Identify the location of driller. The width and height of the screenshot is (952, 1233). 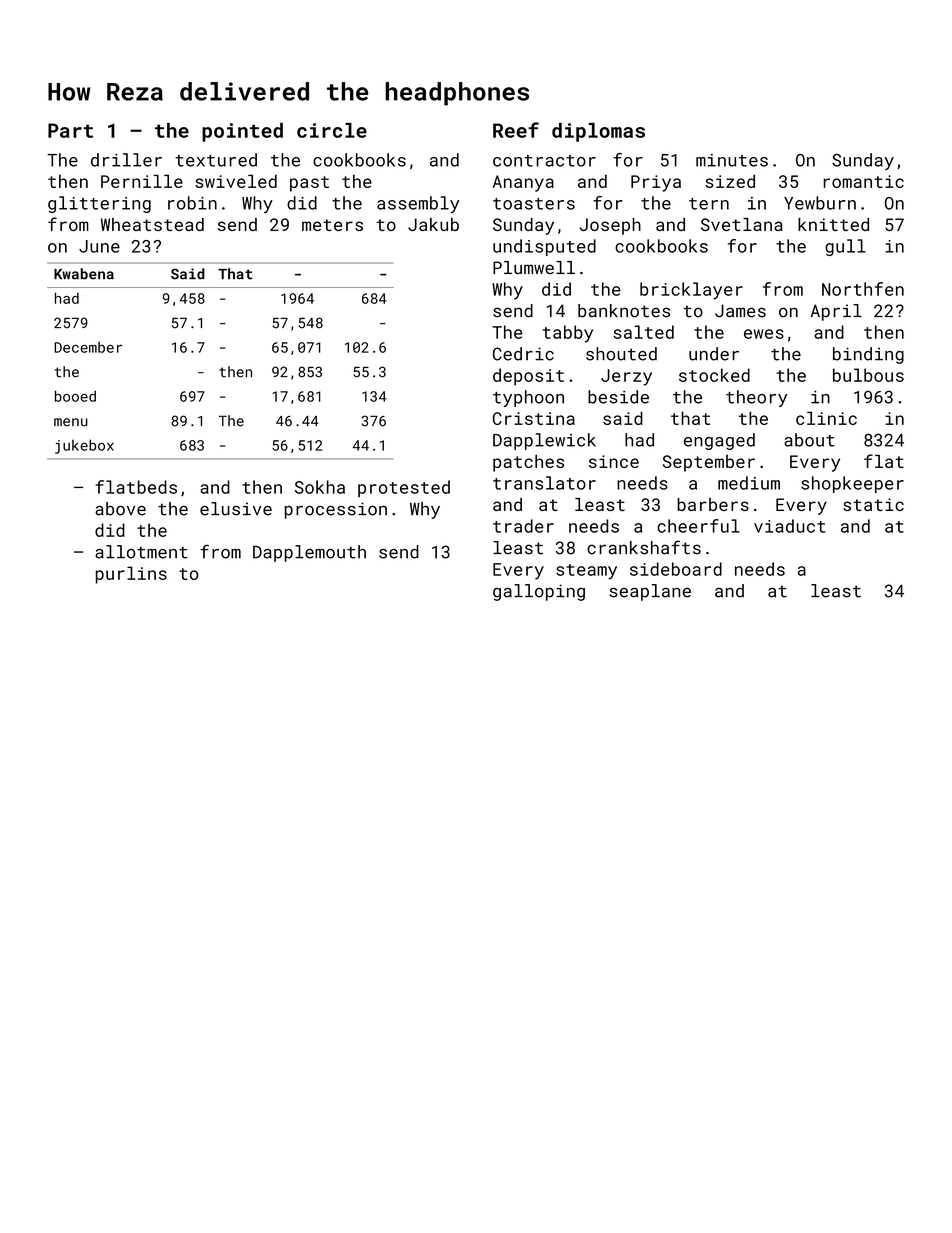
(126, 160).
